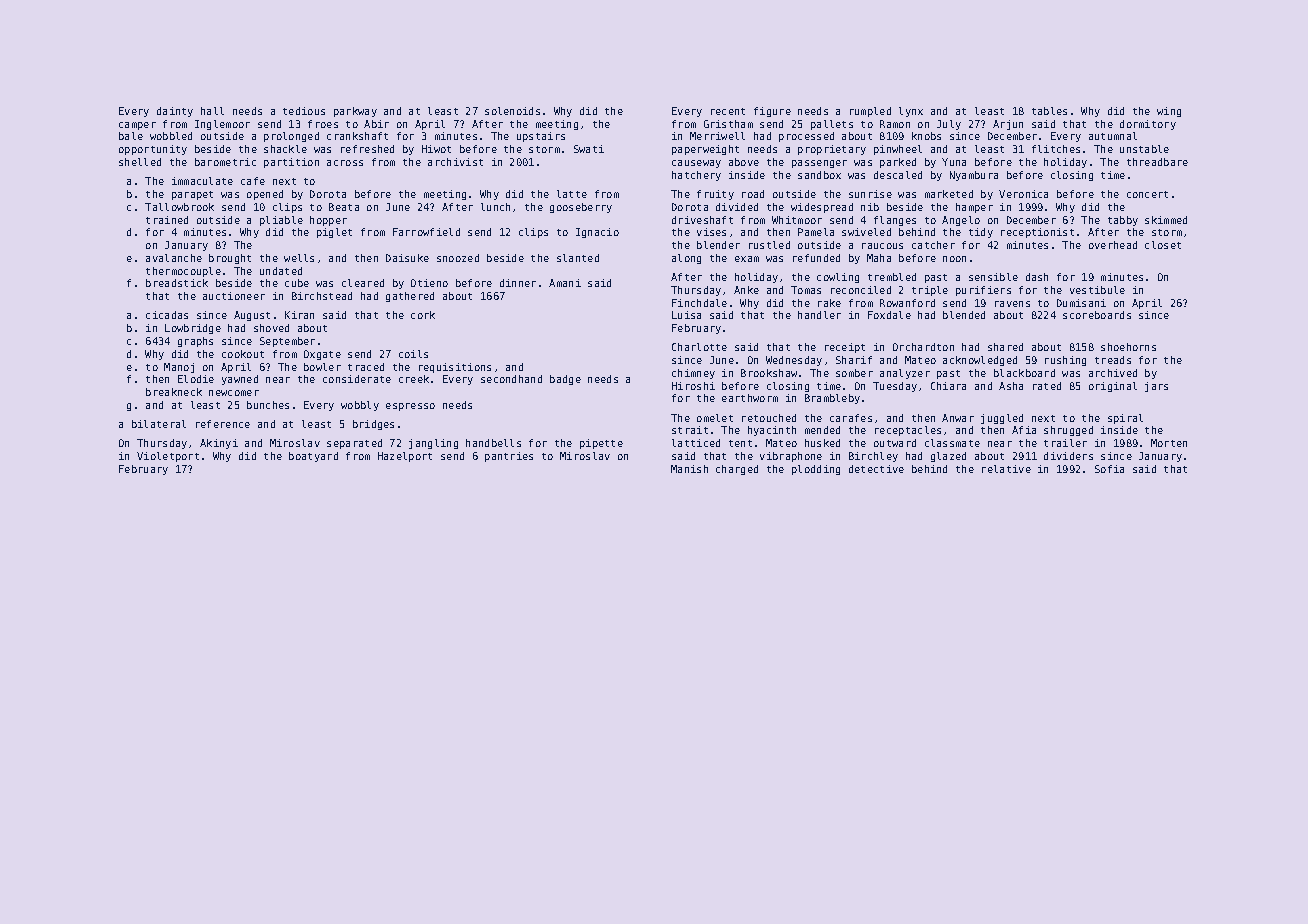 Image resolution: width=1308 pixels, height=924 pixels. I want to click on exam, so click(747, 259).
